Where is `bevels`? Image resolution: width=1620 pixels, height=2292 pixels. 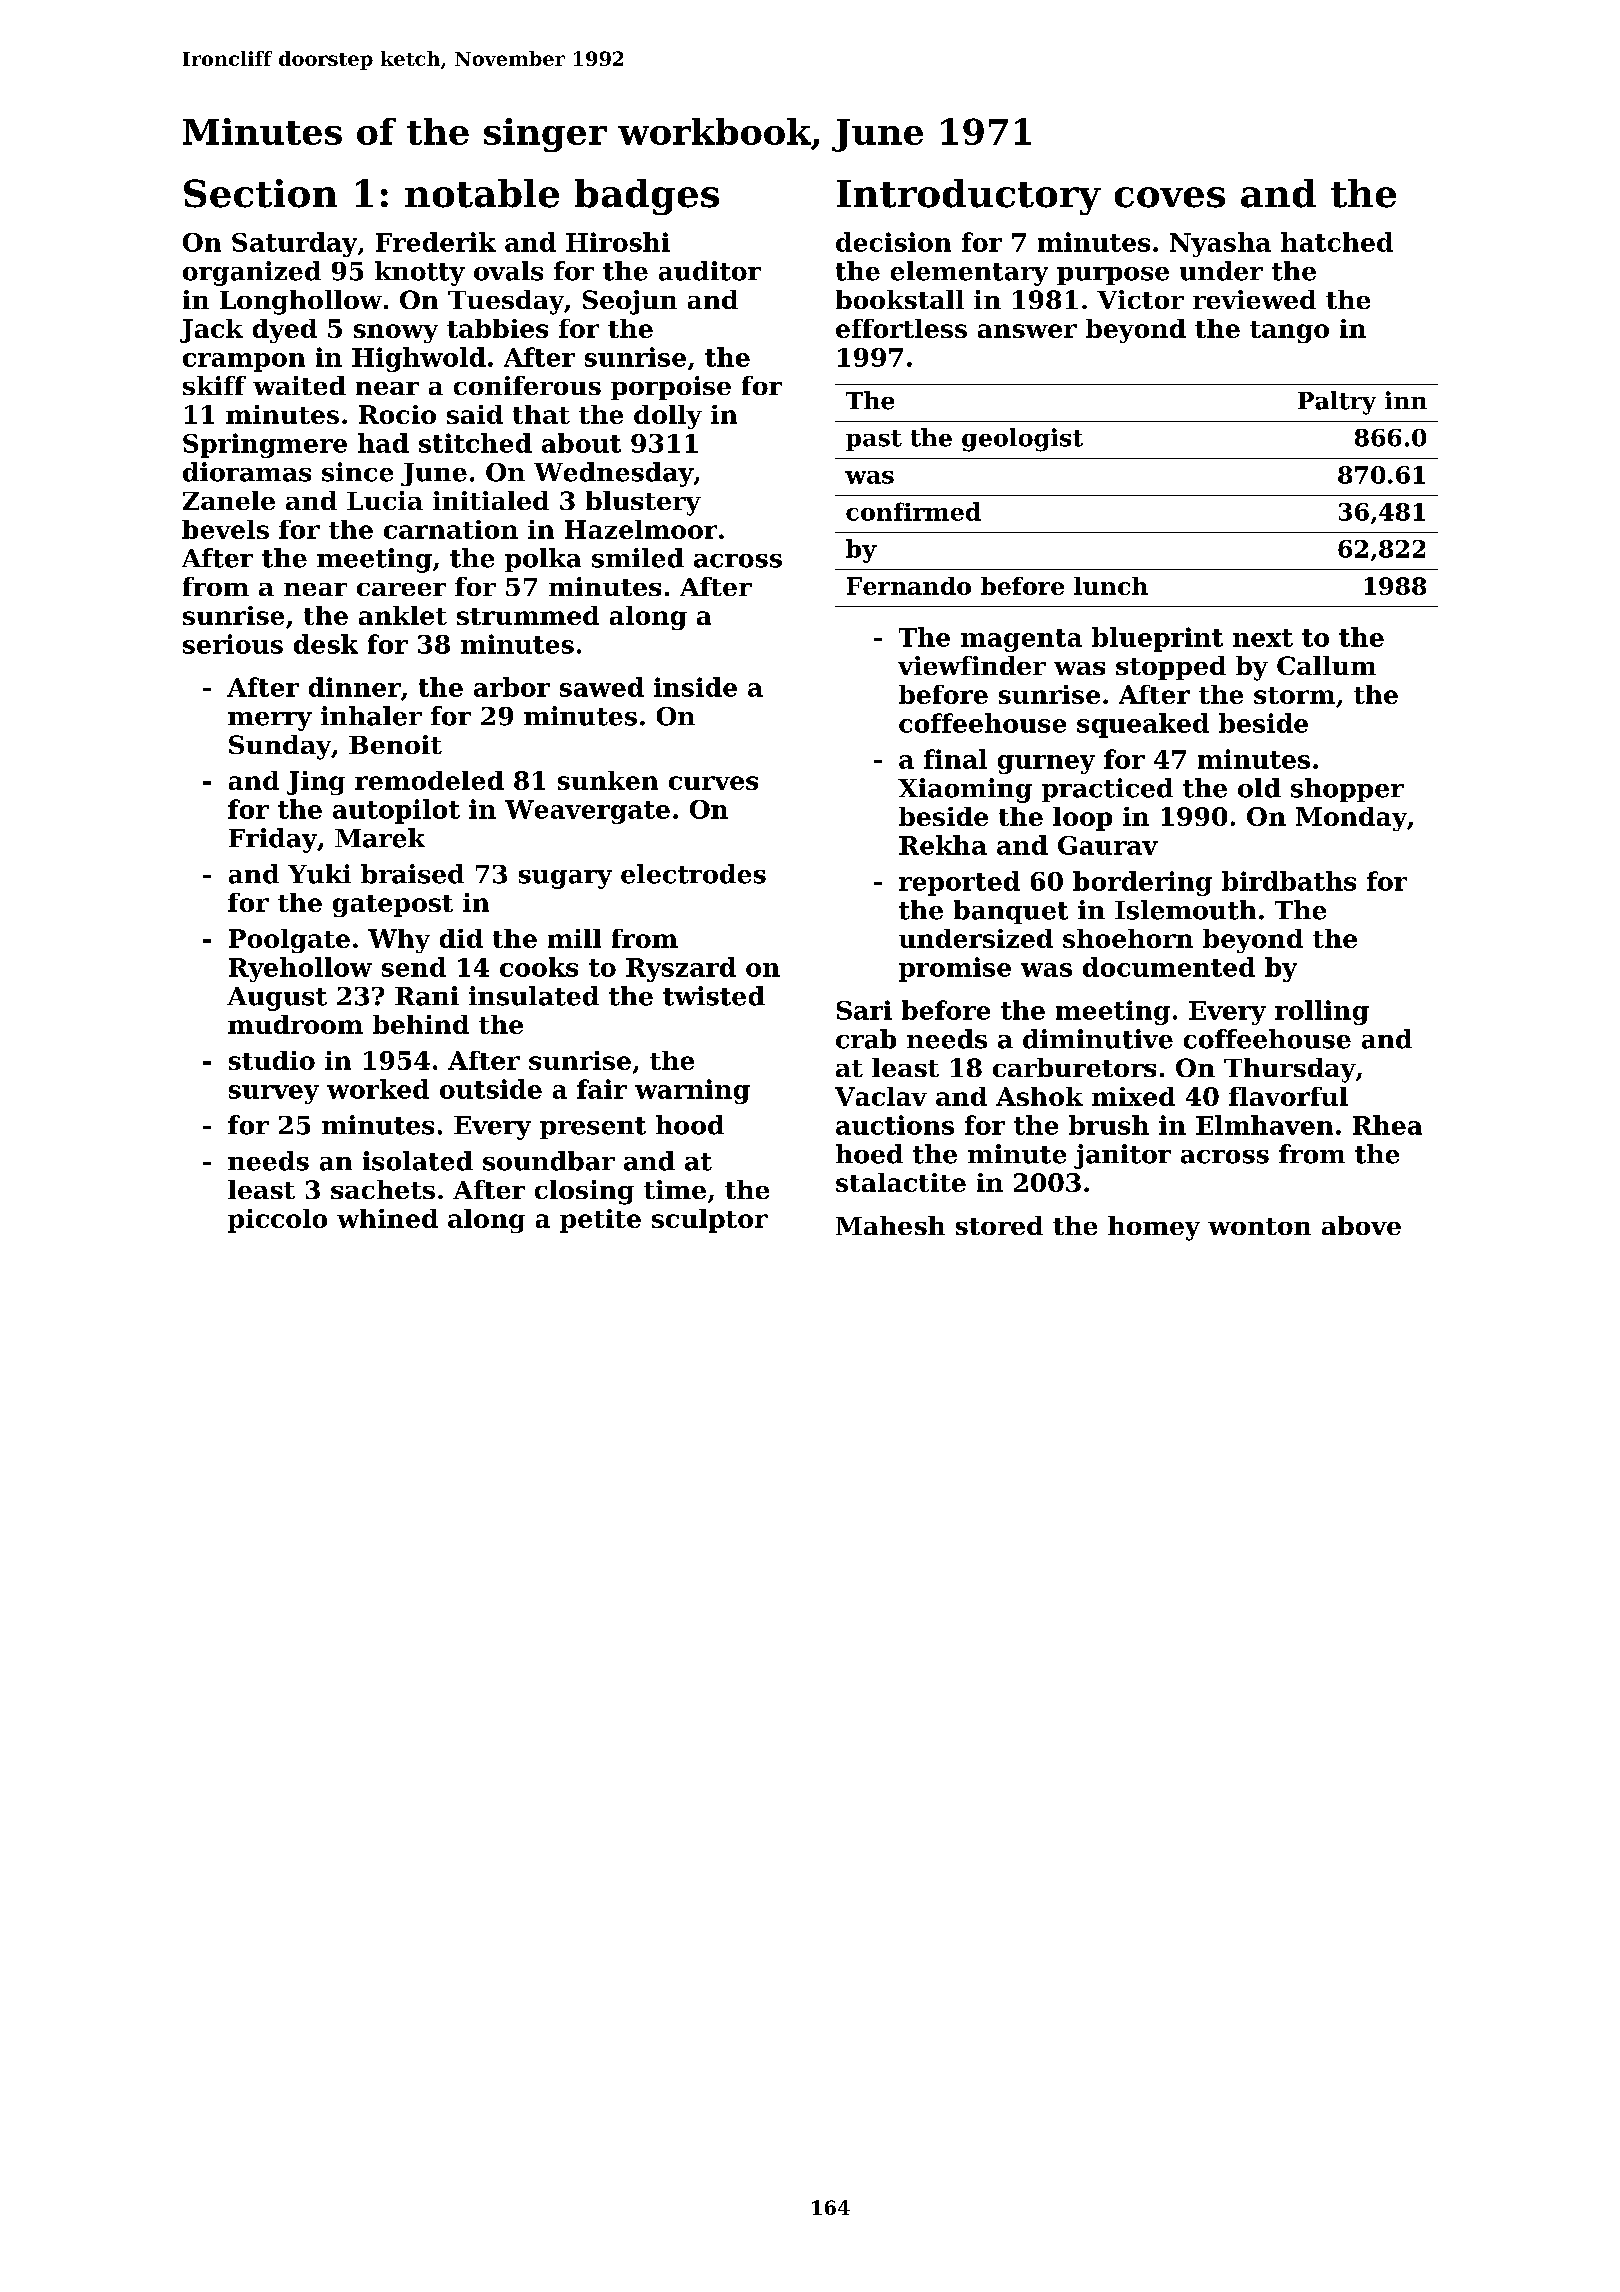 bevels is located at coordinates (225, 529).
